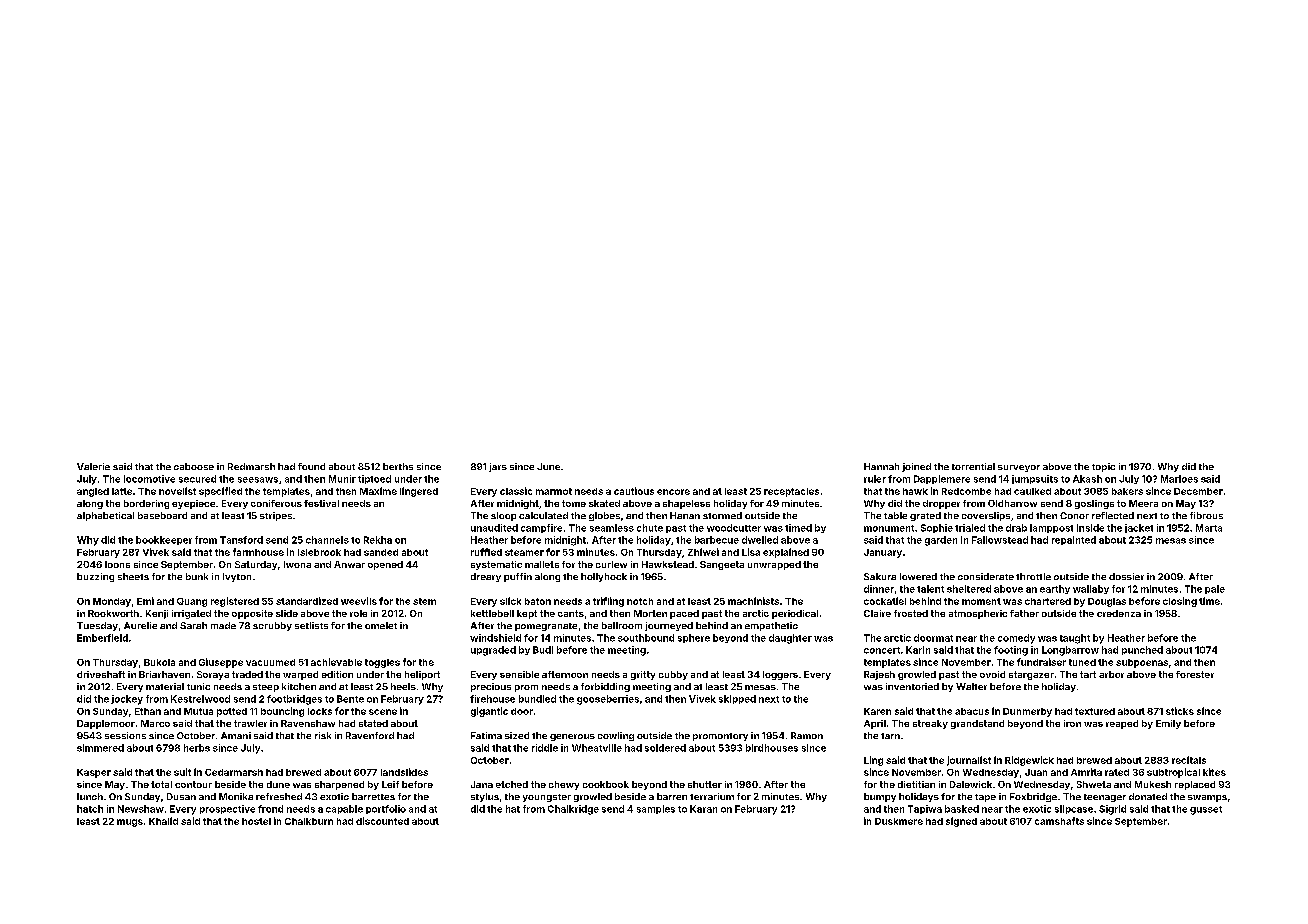 Image resolution: width=1308 pixels, height=924 pixels. I want to click on Sakura, so click(880, 576).
